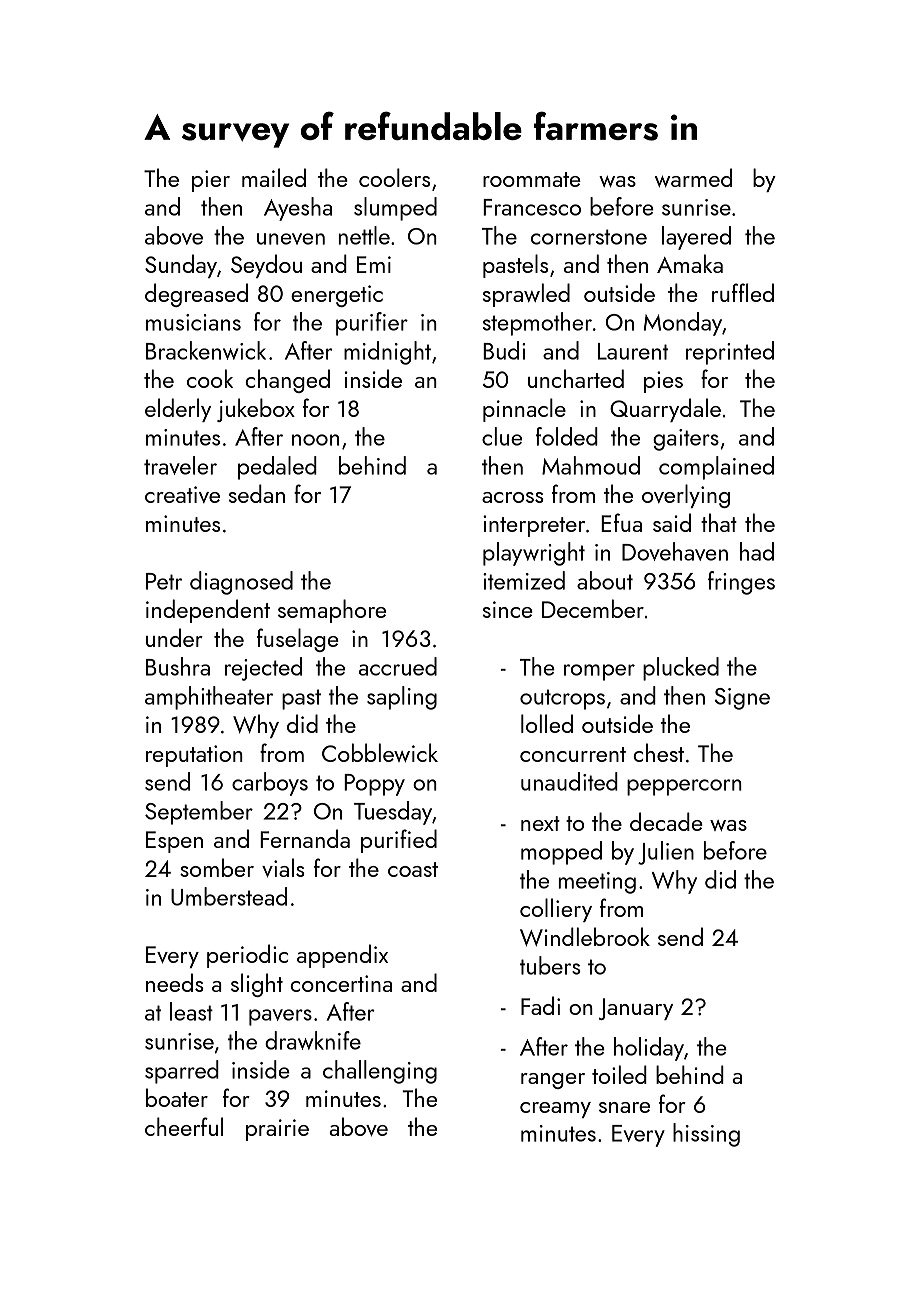  Describe the element at coordinates (621, 522) in the image. I see `Efua` at that location.
